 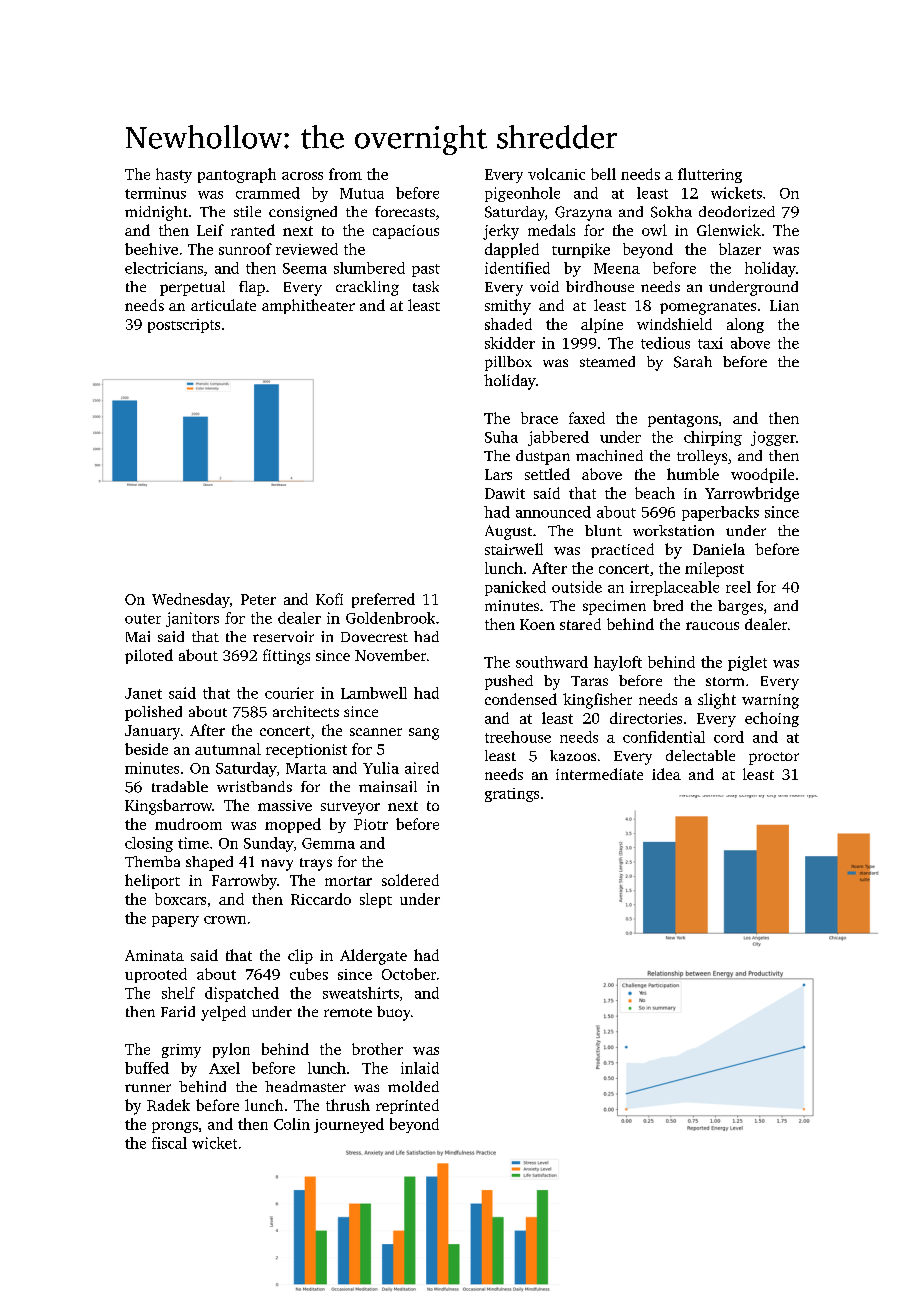 I want to click on Mutua, so click(x=362, y=193).
